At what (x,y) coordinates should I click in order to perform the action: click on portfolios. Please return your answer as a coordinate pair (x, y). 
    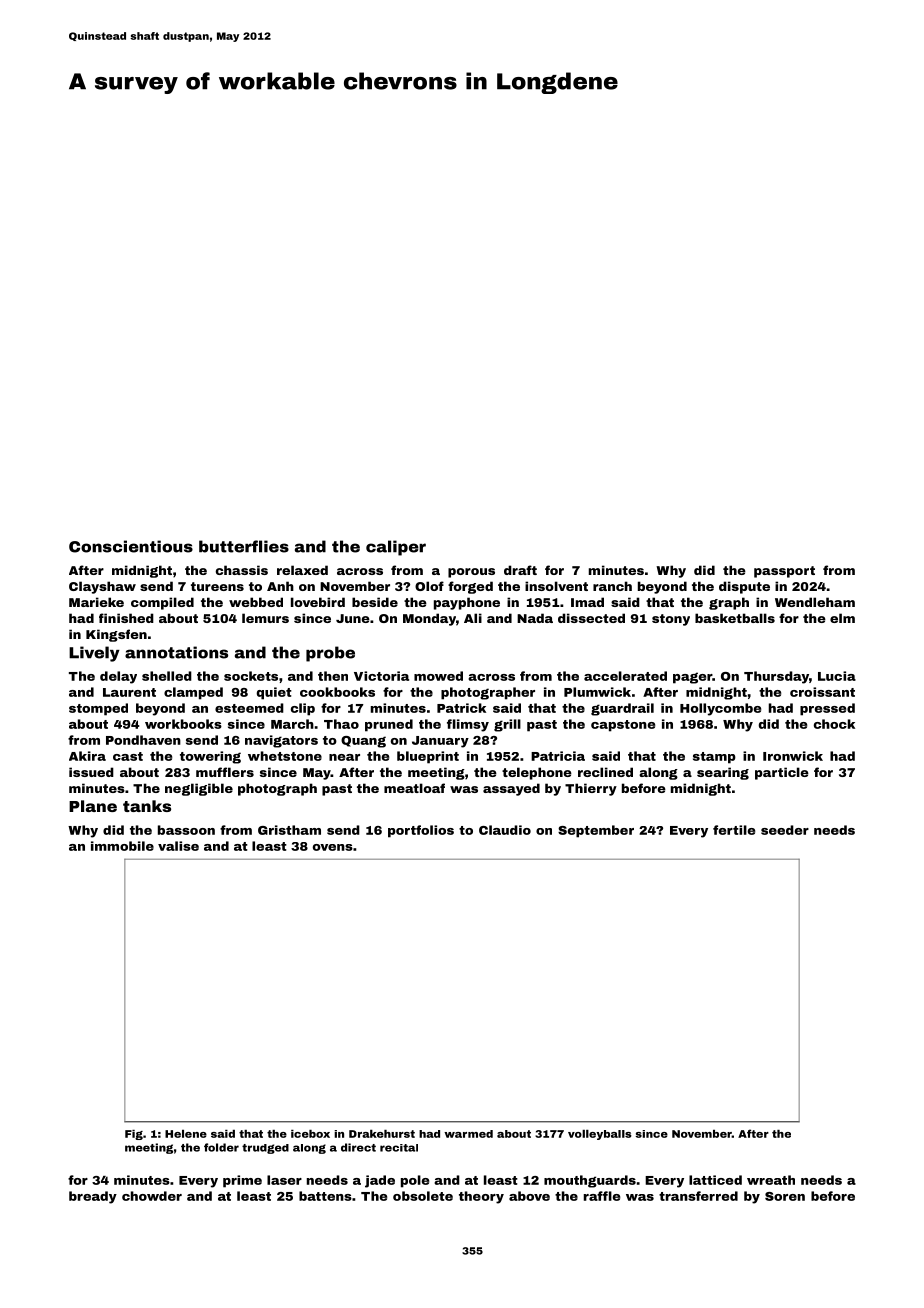
    Looking at the image, I should click on (421, 831).
